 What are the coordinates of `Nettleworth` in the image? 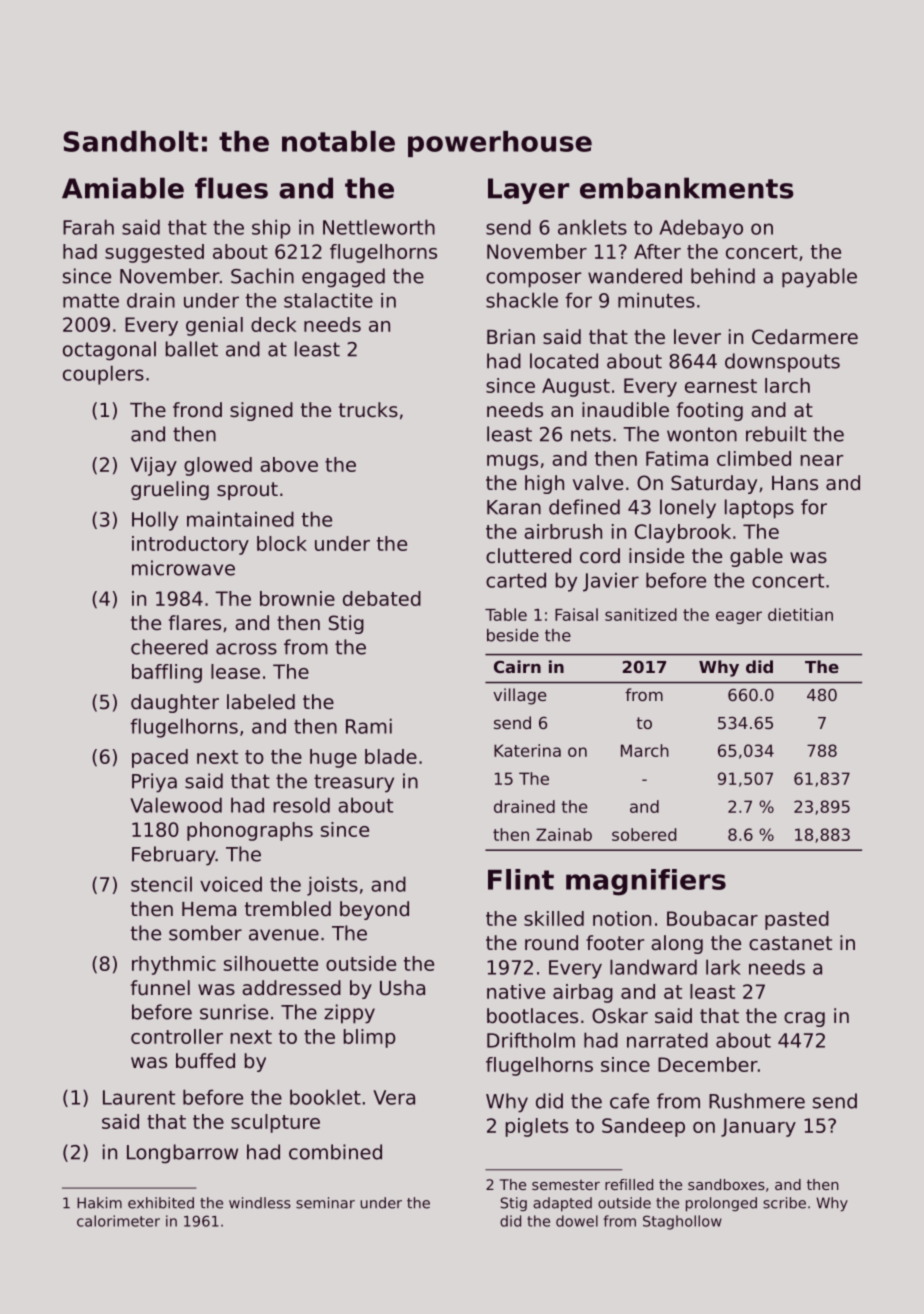 It's located at (379, 227).
